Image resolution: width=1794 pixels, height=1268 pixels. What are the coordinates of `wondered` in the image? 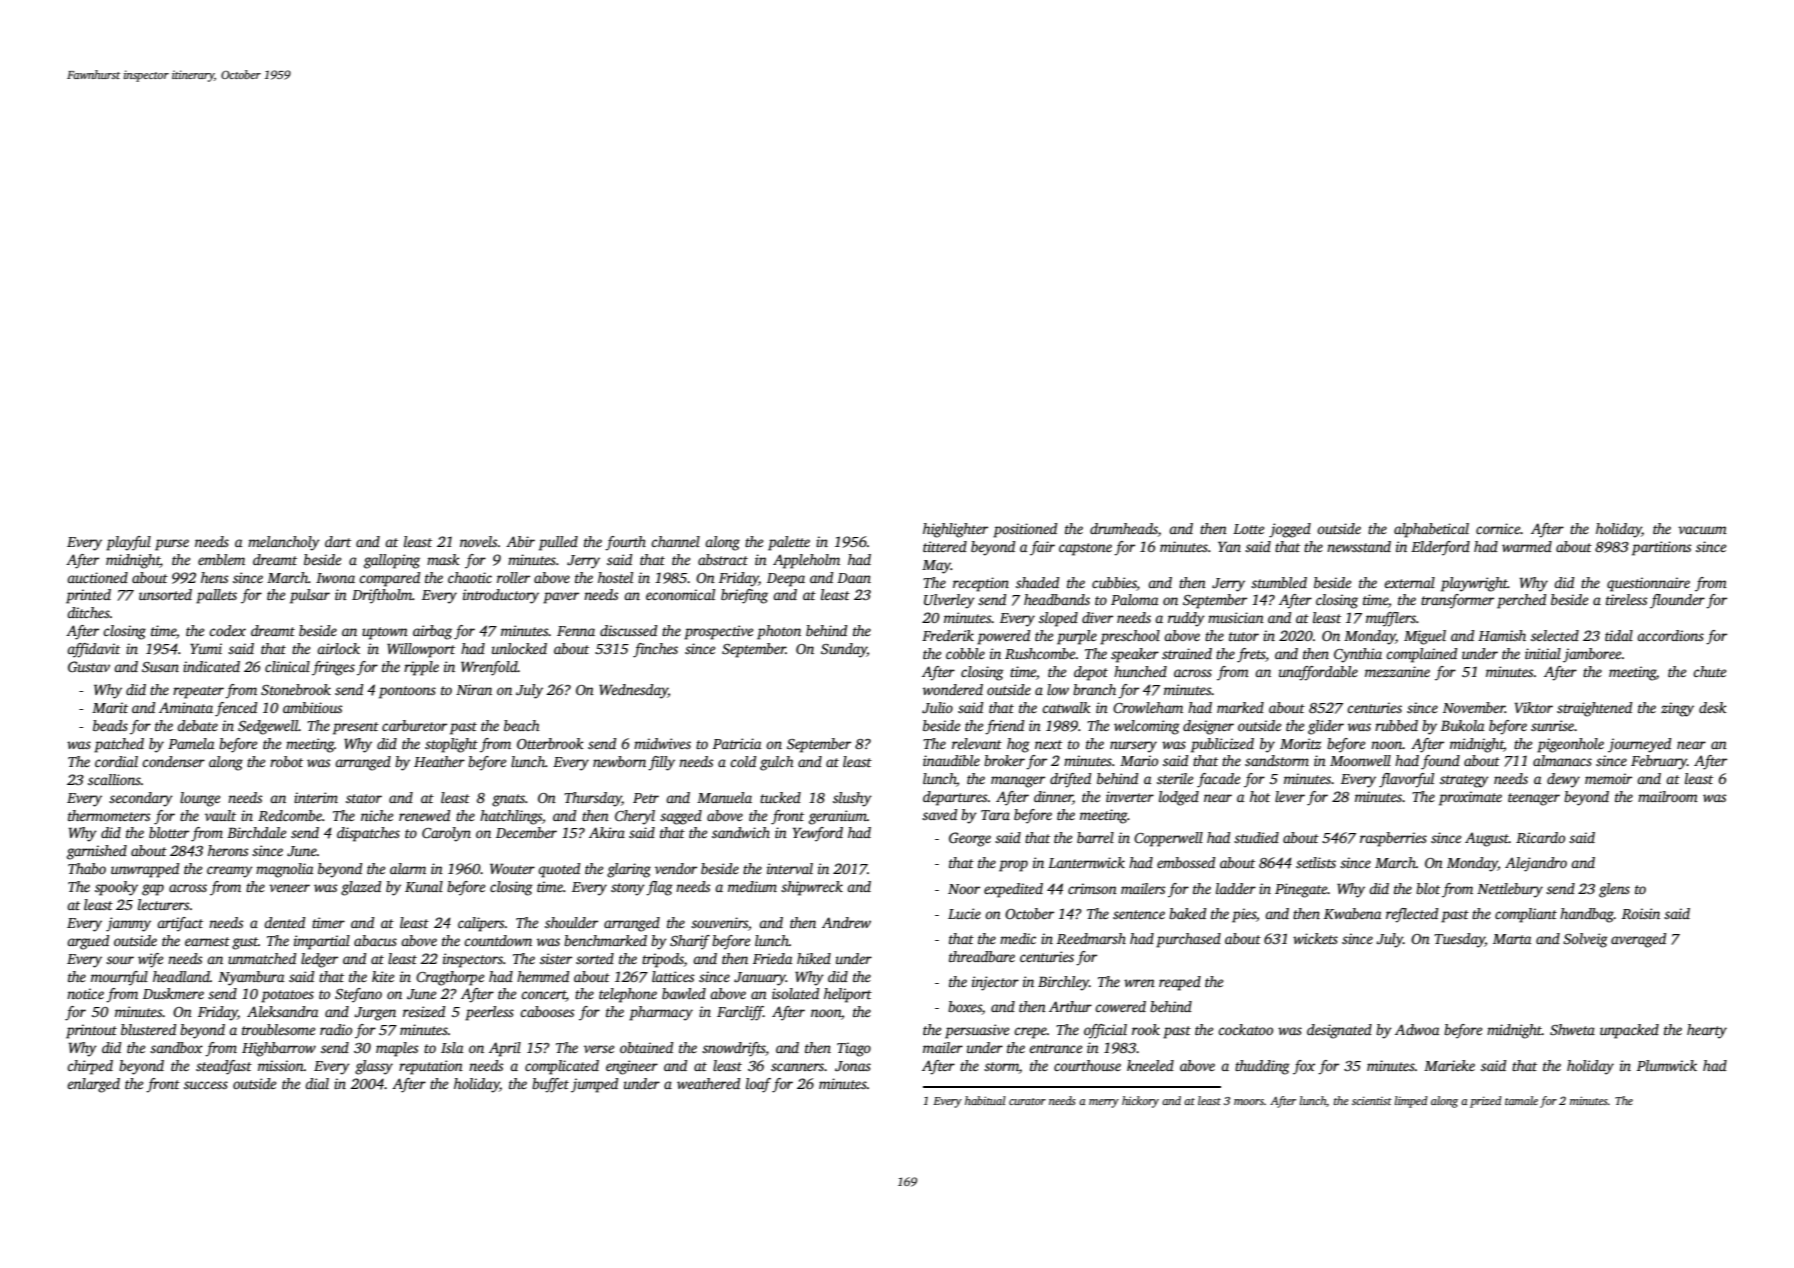 It's located at (953, 689).
